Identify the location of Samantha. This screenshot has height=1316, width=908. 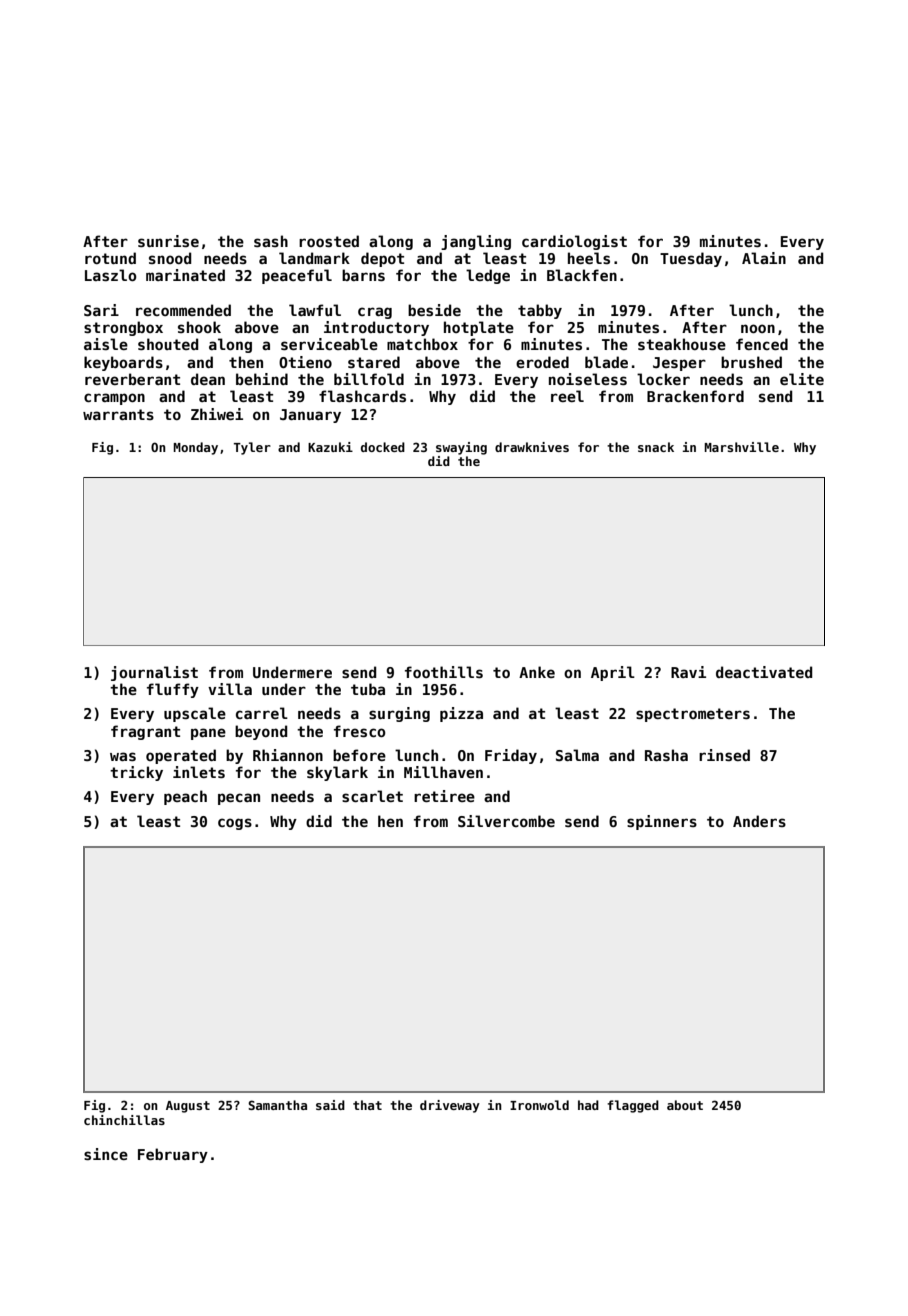
(277, 1105).
